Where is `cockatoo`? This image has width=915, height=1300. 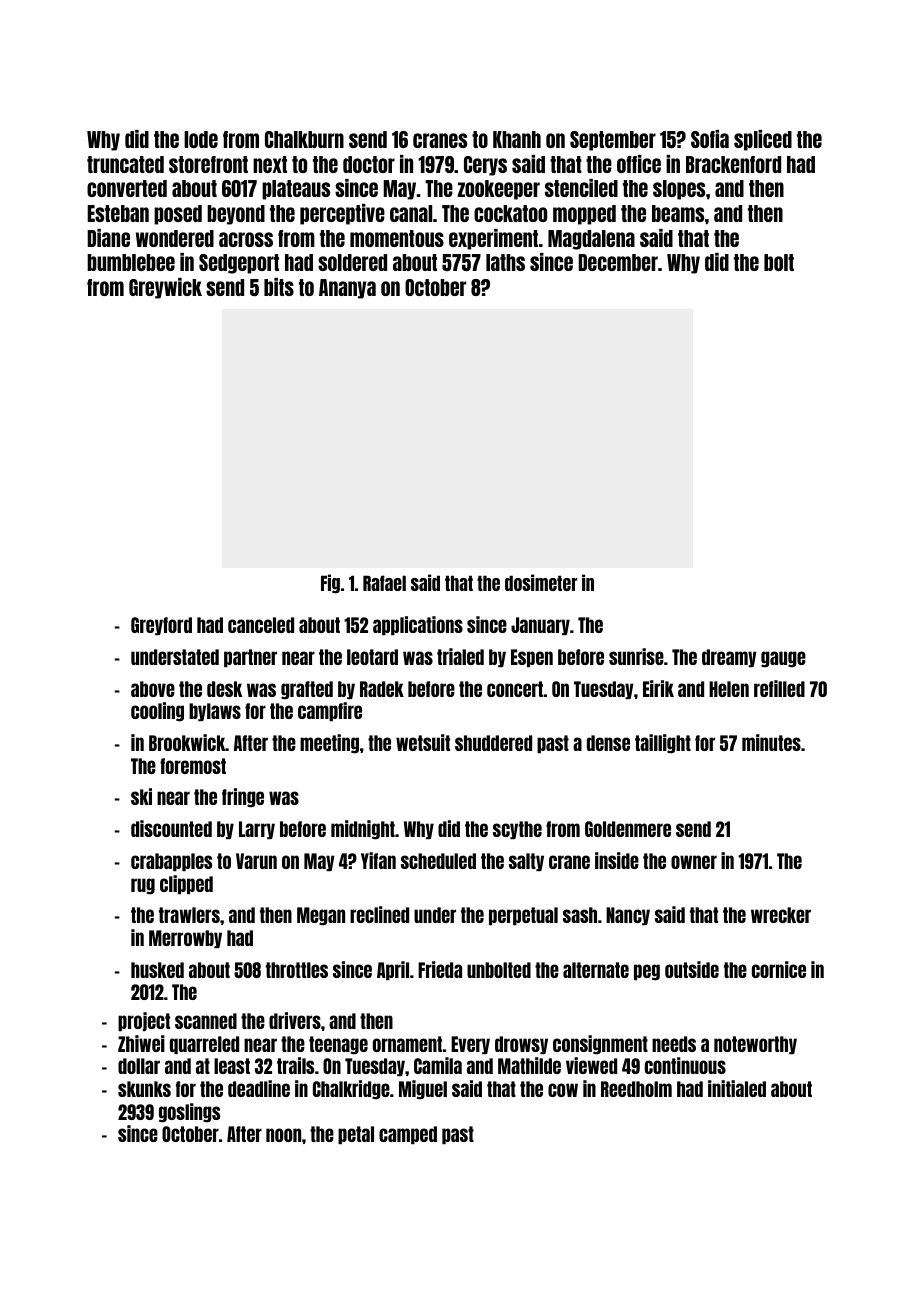 cockatoo is located at coordinates (510, 213).
